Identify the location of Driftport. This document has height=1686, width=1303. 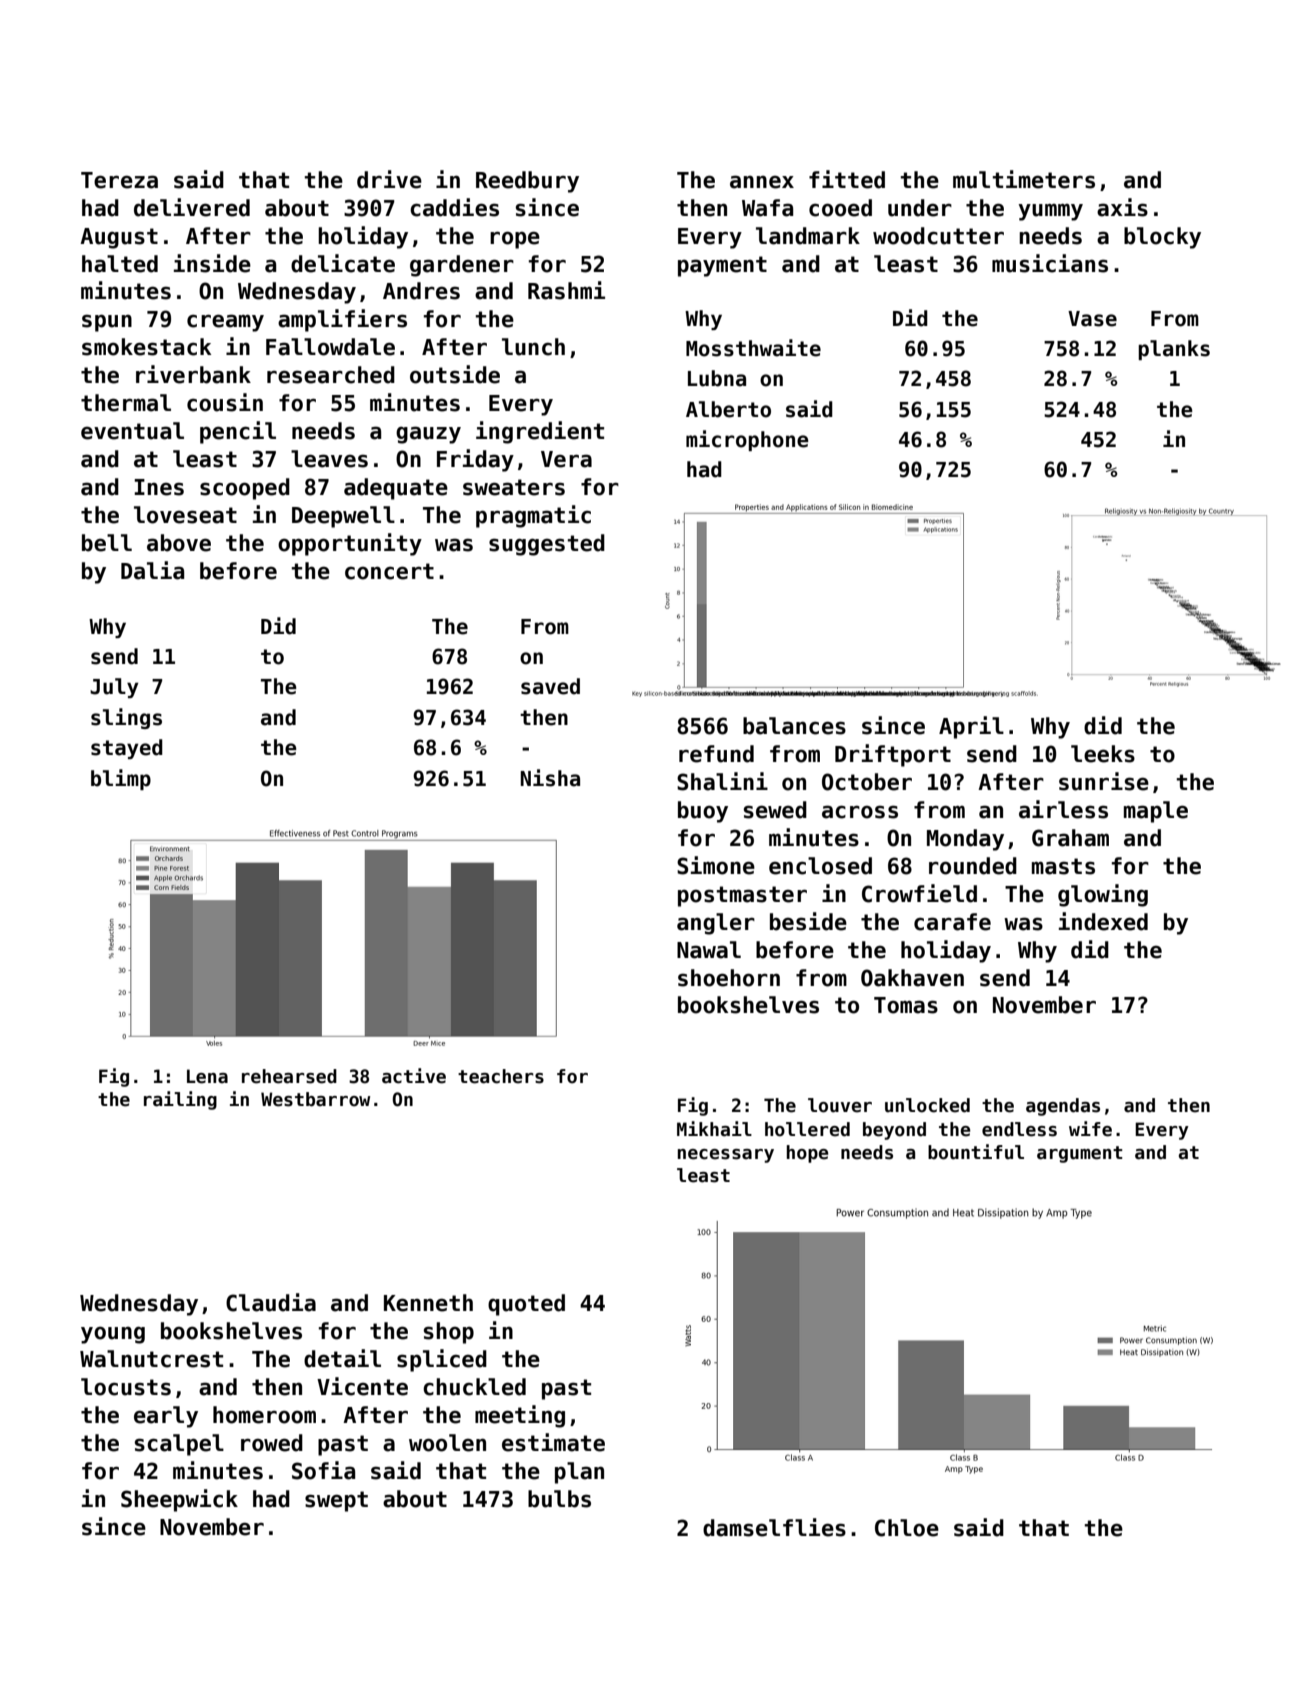
(893, 755).
